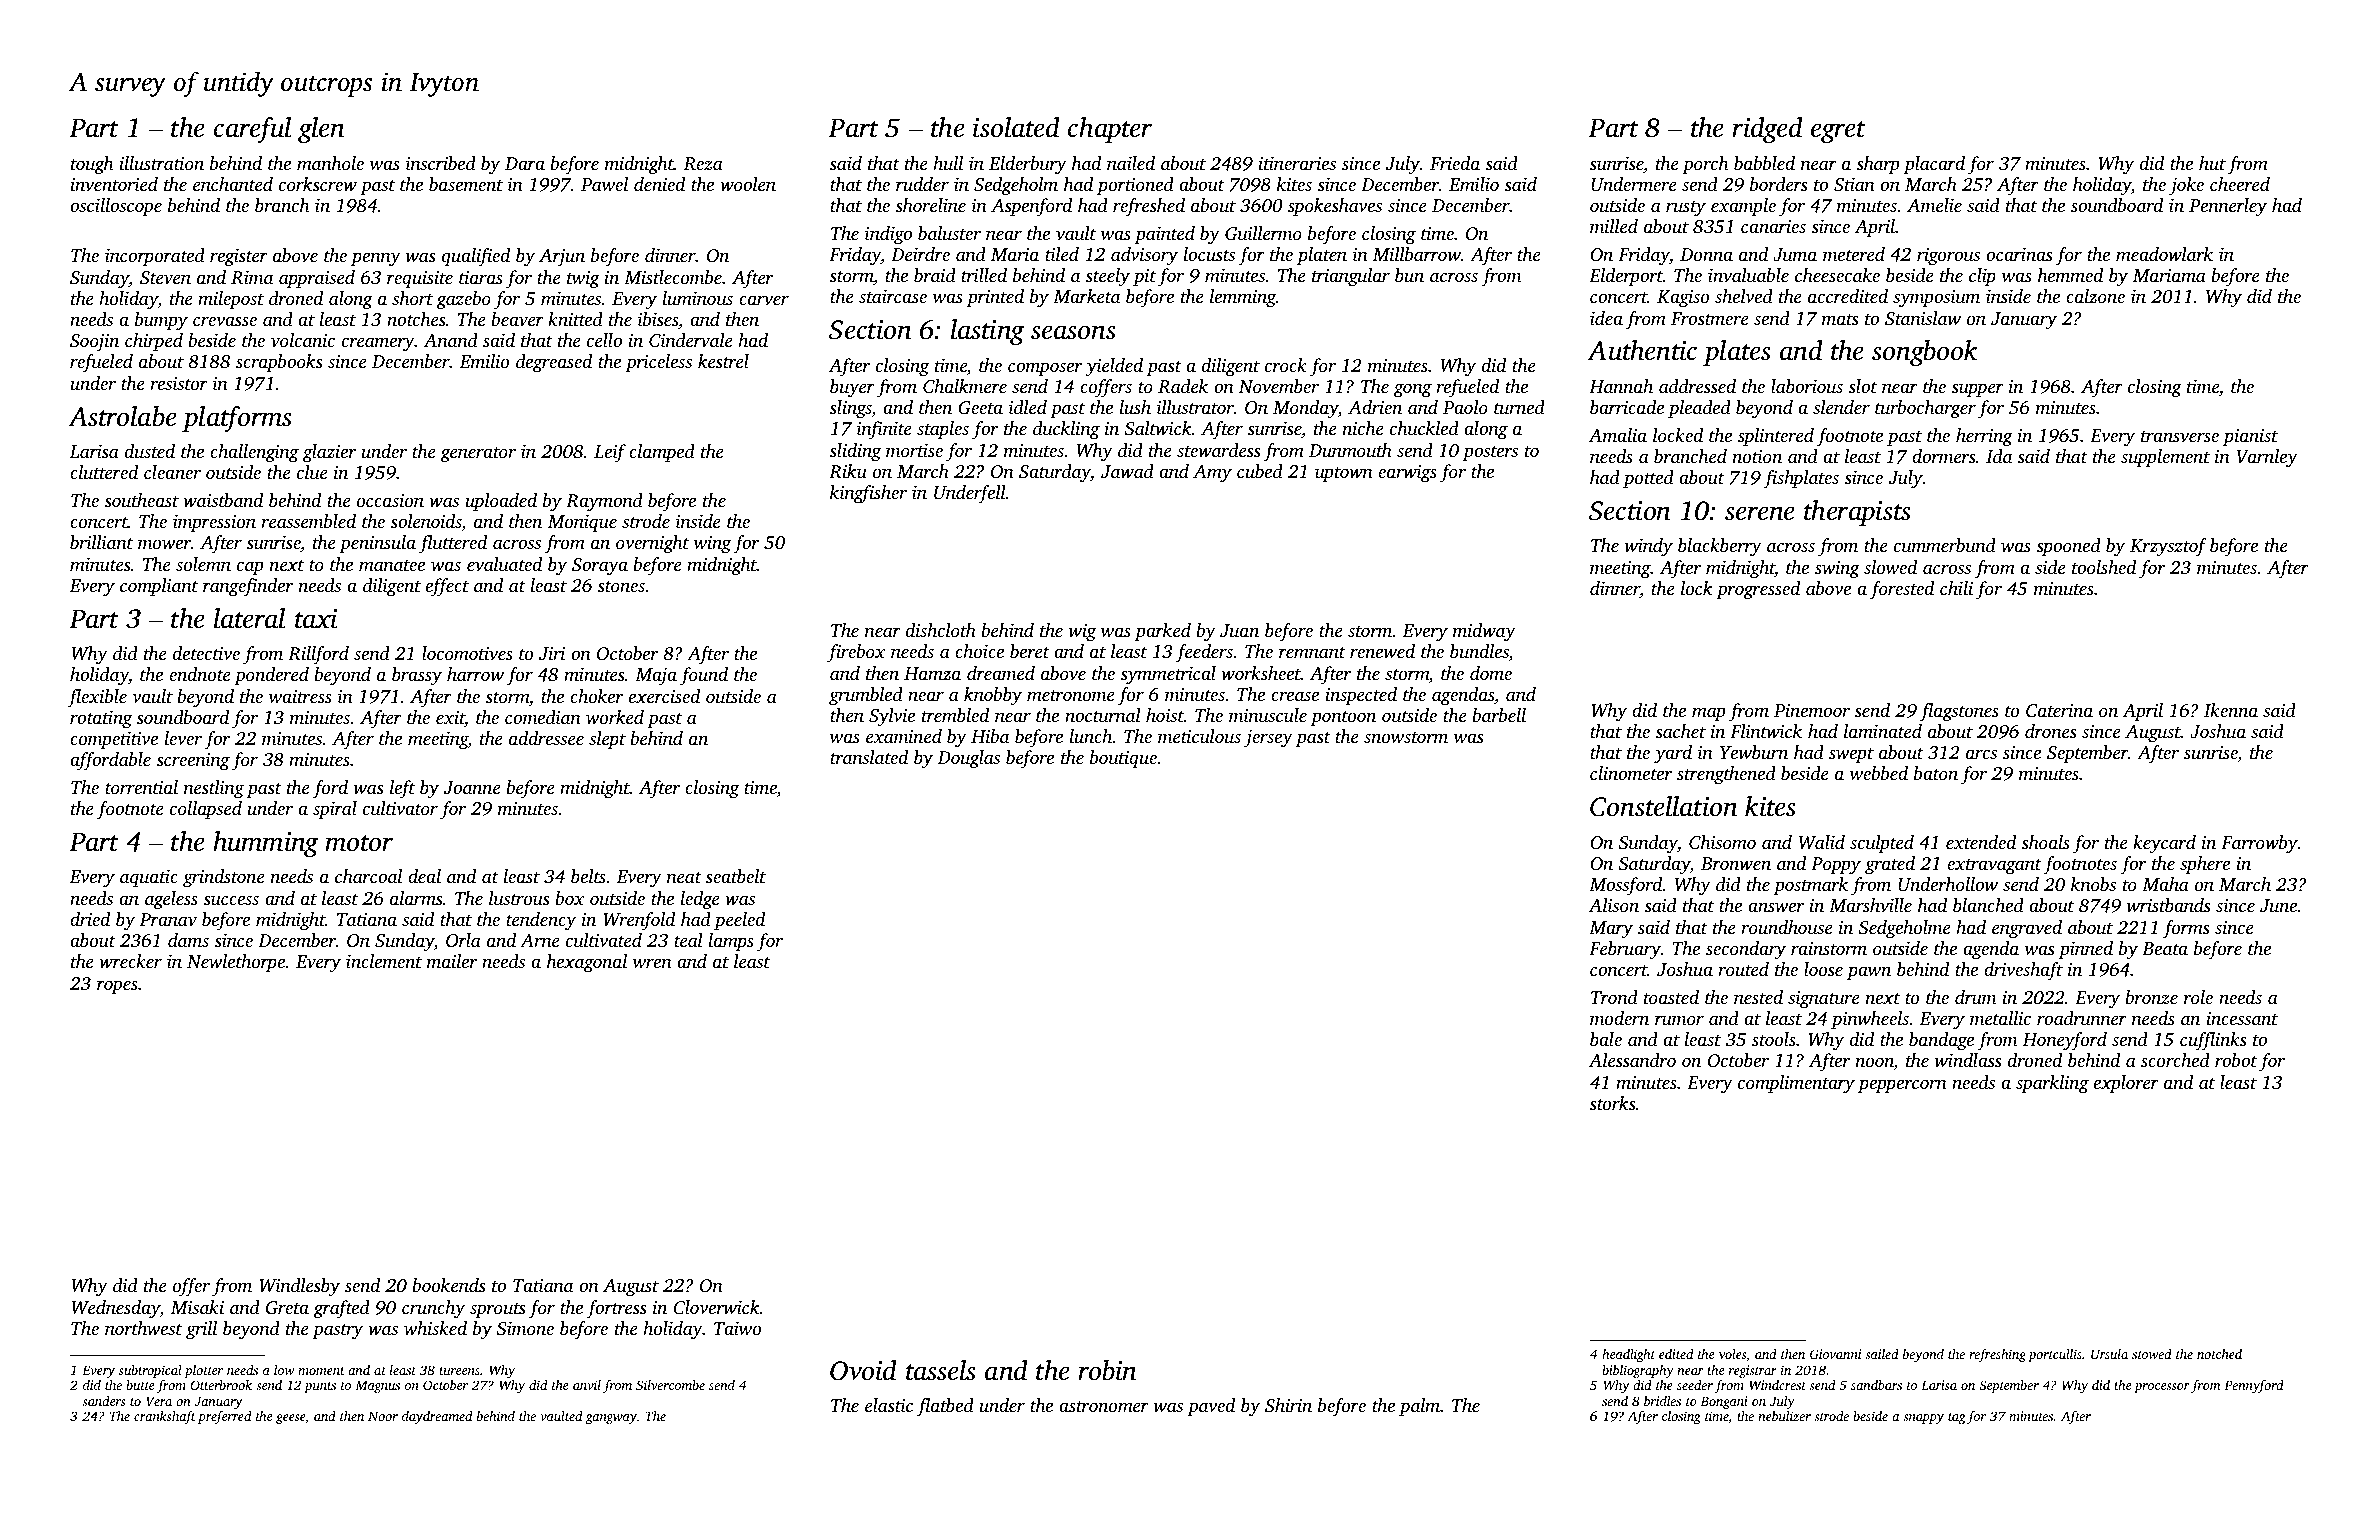  Describe the element at coordinates (2180, 436) in the screenshot. I see `transverse` at that location.
